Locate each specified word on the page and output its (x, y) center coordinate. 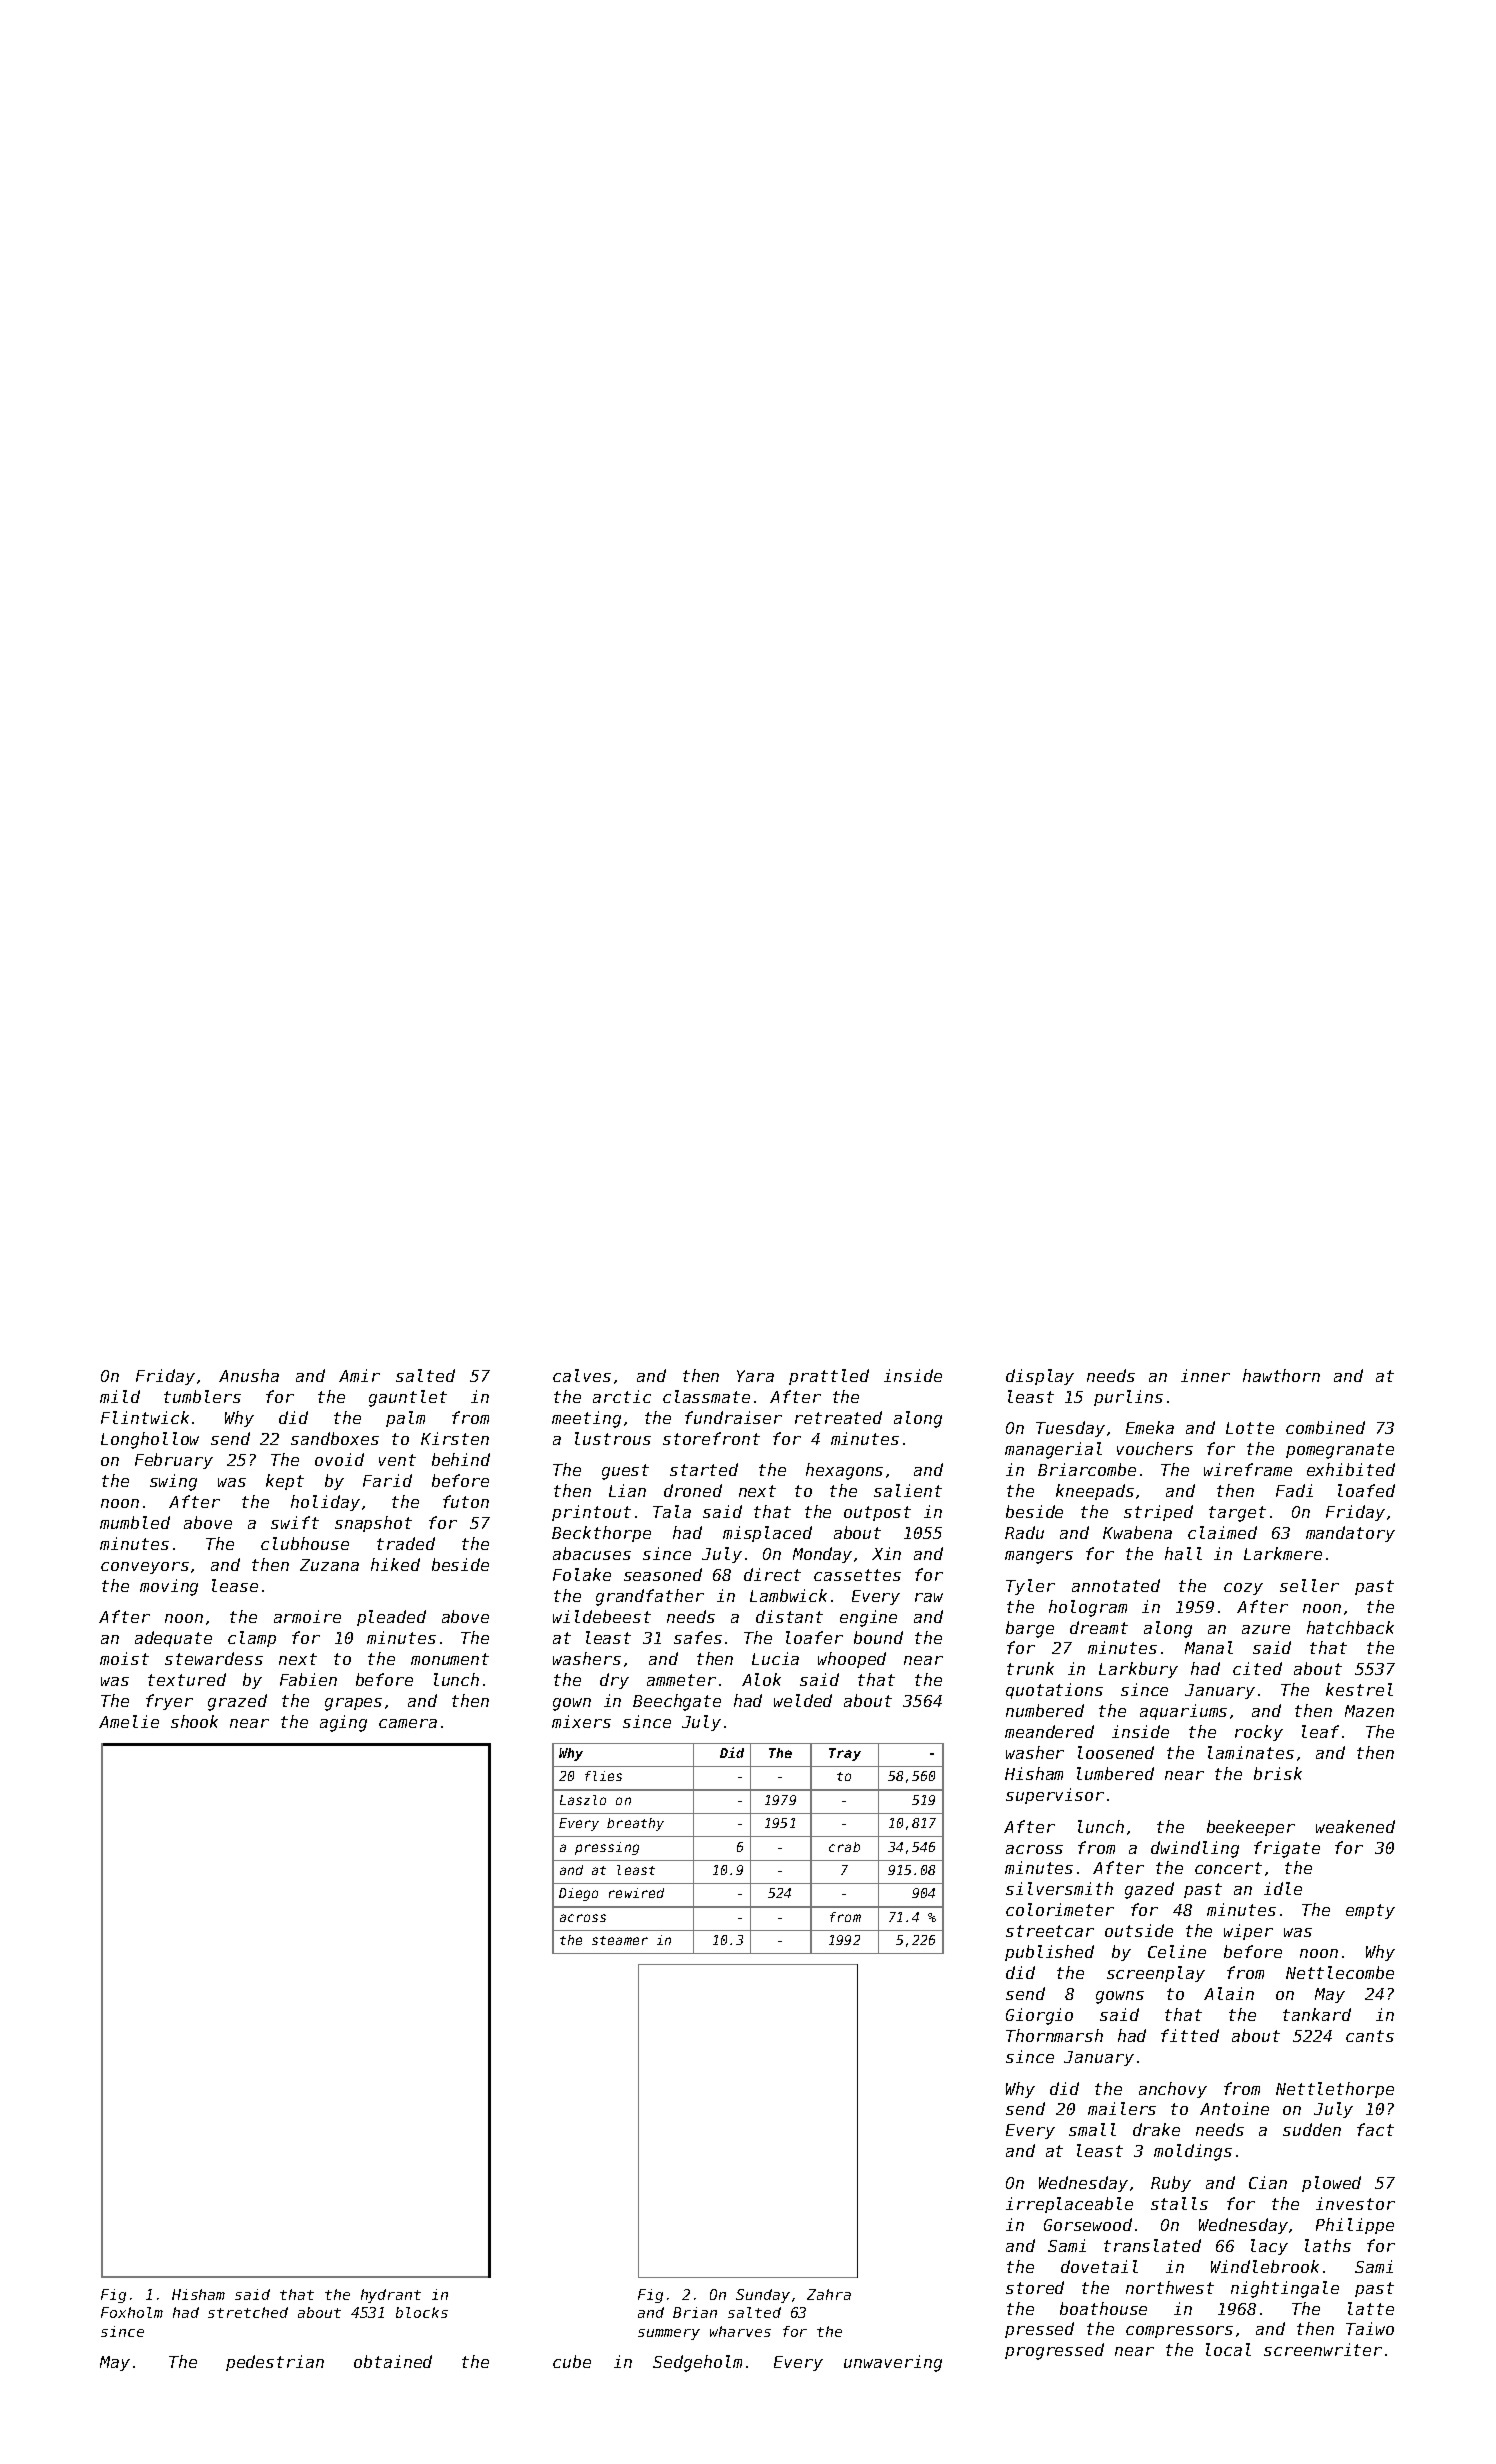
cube (572, 2361)
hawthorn (1281, 1375)
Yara (755, 1376)
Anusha (249, 1375)
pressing (607, 1848)
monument (450, 1659)
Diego (578, 1894)
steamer (620, 1940)
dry (614, 1681)
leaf (1320, 1731)
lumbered (1115, 1773)
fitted (1190, 2035)
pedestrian (275, 2363)
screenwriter (1323, 2349)
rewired (636, 1893)
